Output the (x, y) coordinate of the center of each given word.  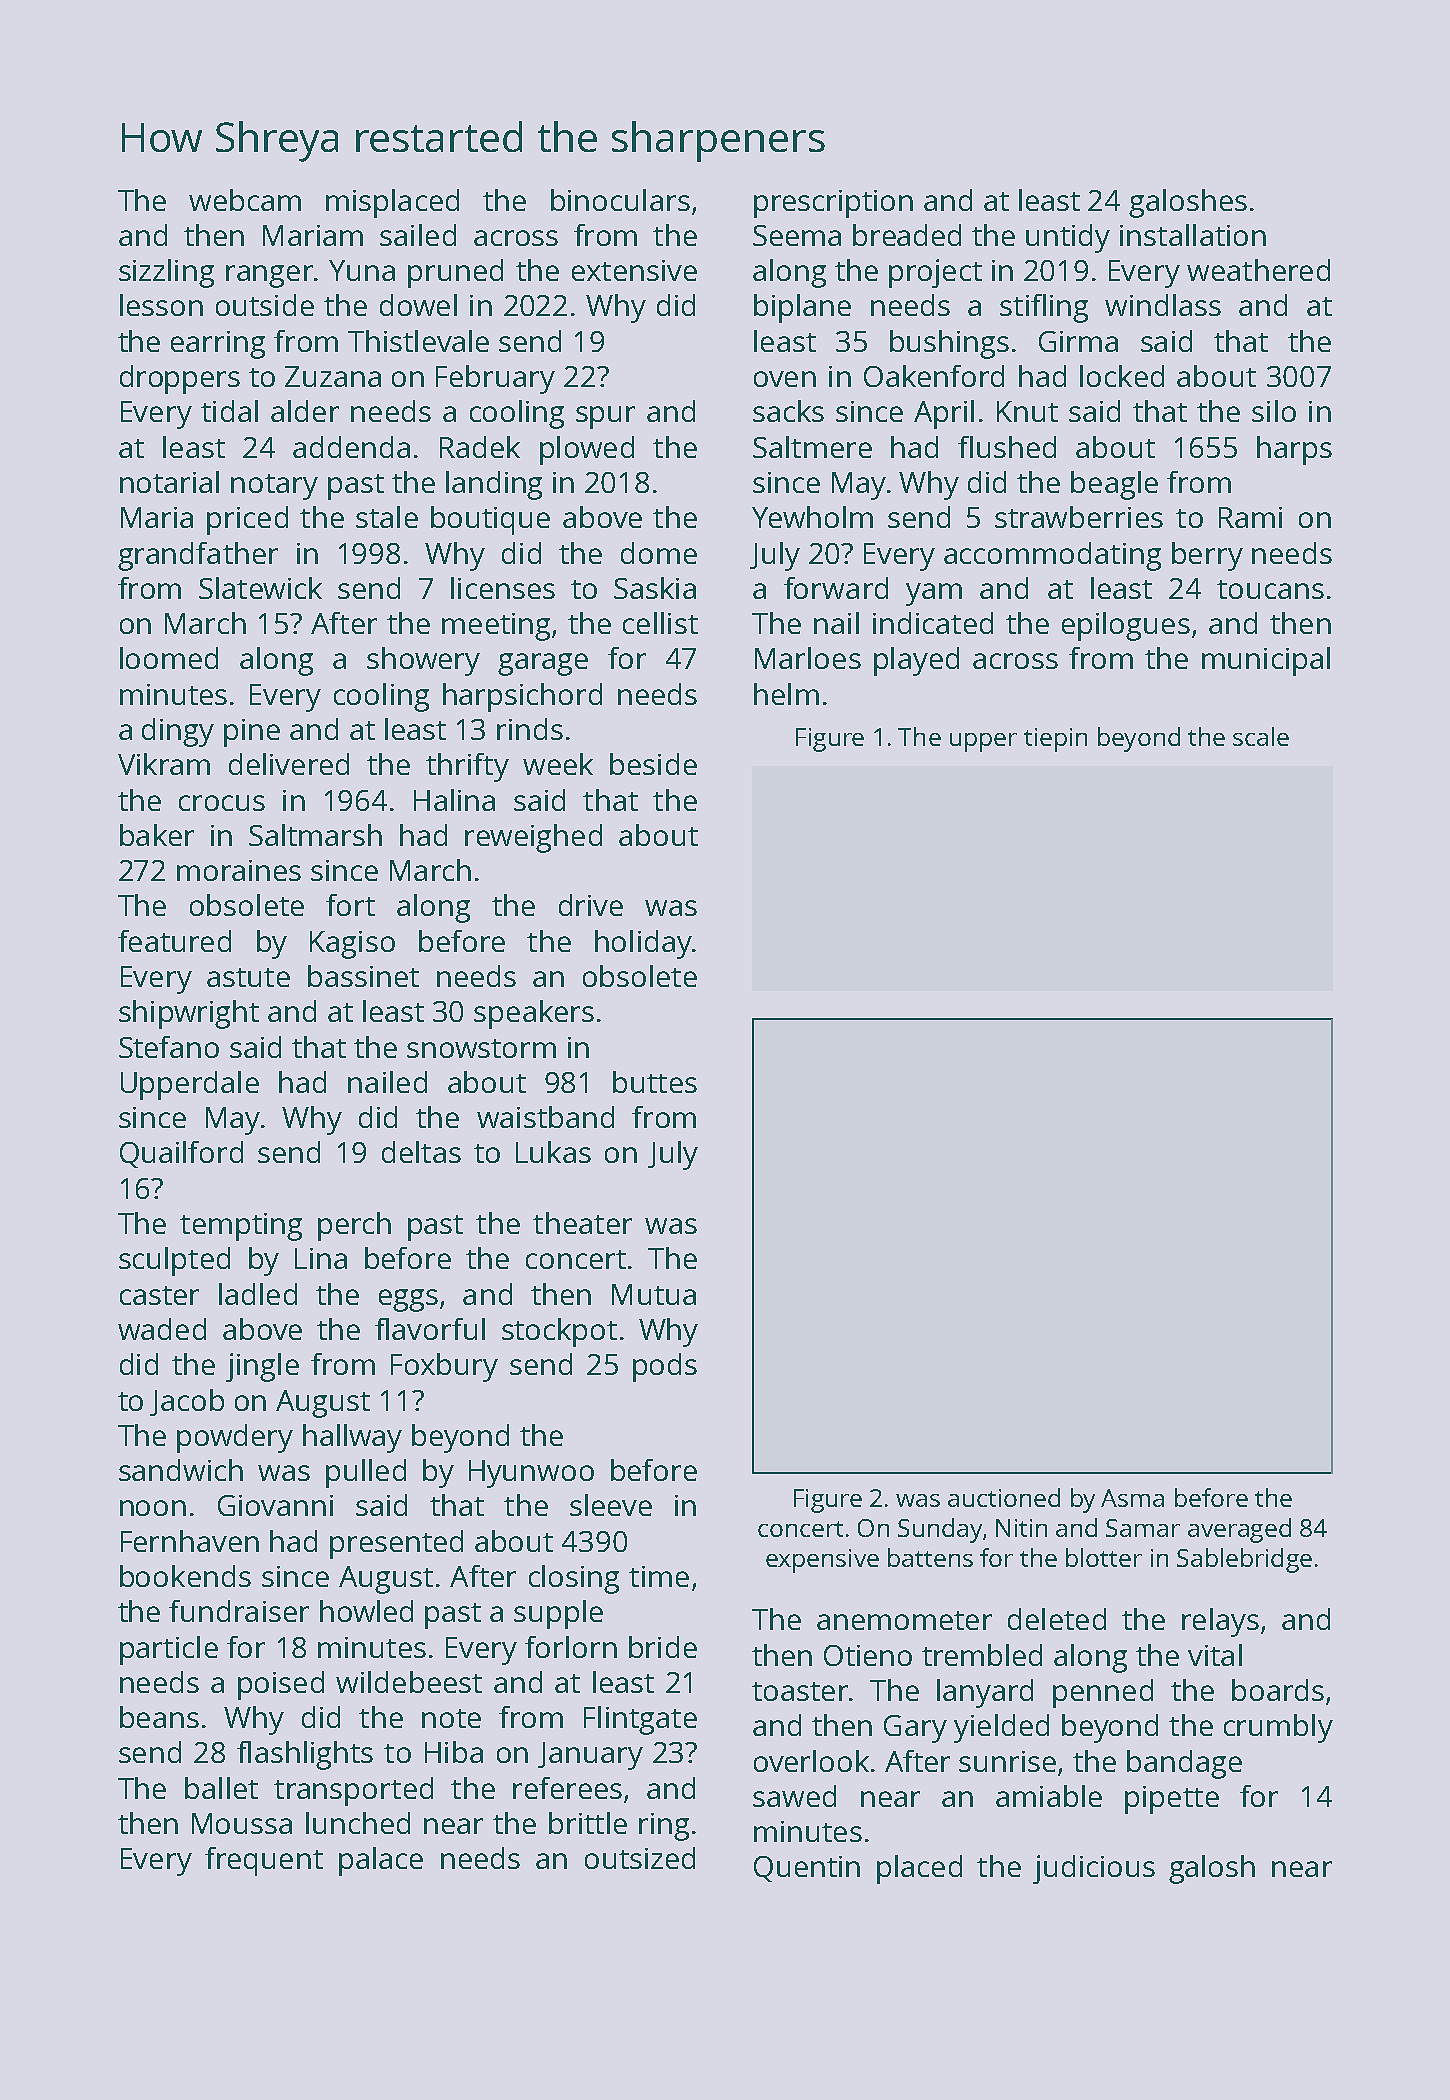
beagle (1114, 485)
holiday (643, 944)
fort (350, 905)
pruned (455, 273)
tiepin (1055, 740)
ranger (269, 276)
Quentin (807, 1869)
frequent (264, 1861)
